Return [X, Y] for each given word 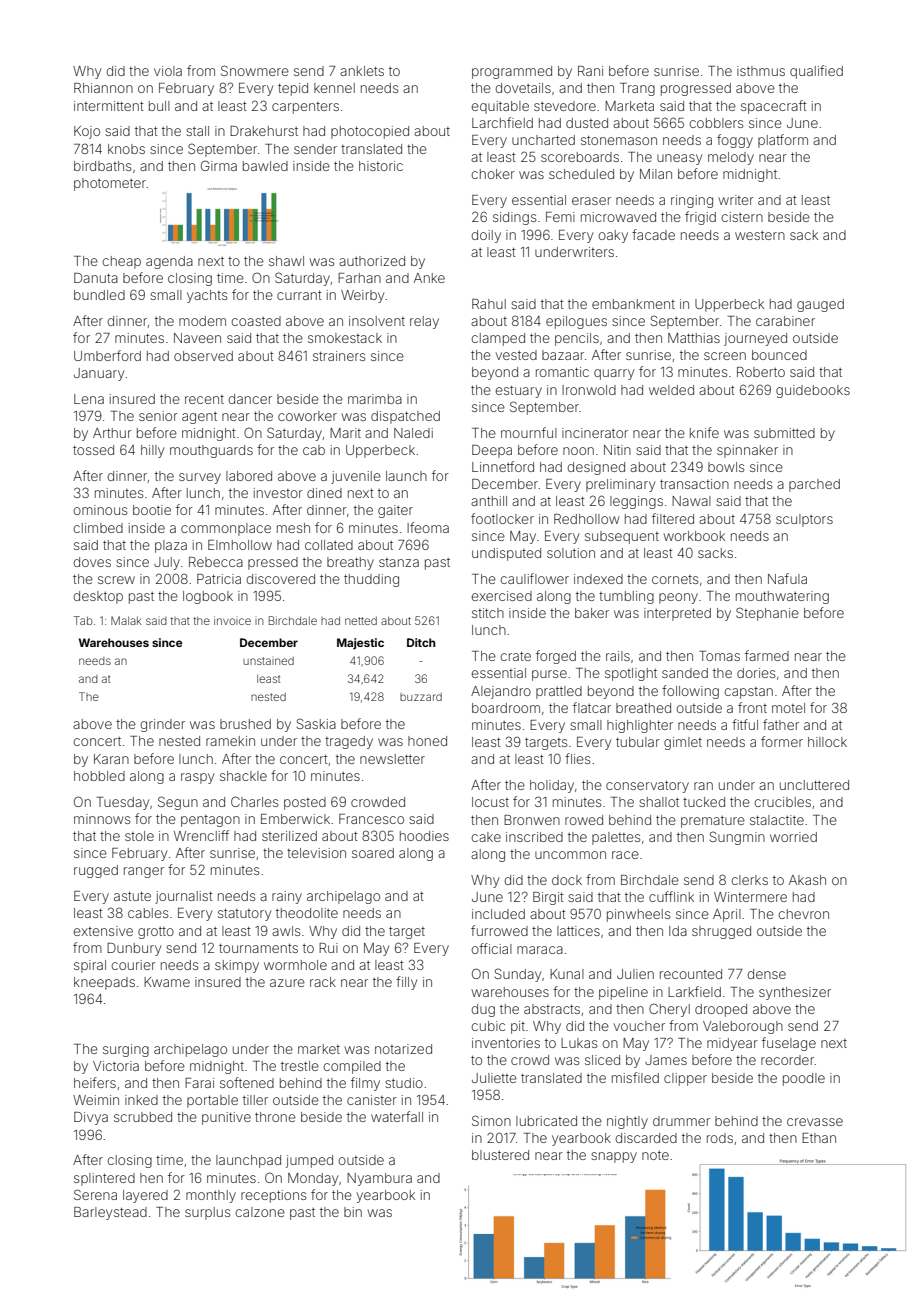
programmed [512, 72]
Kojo [87, 132]
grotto [156, 933]
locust [490, 802]
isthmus [761, 71]
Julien [635, 974]
